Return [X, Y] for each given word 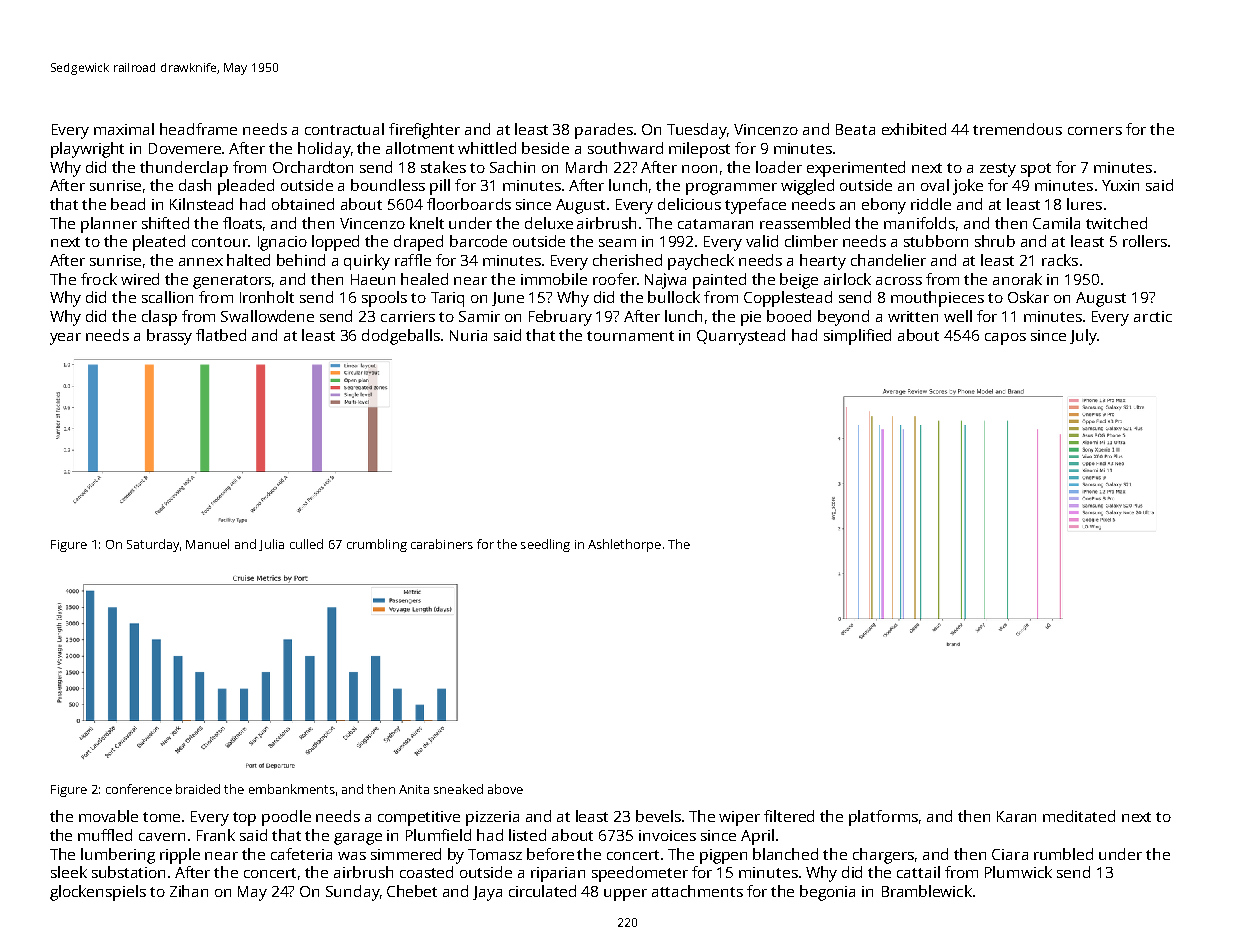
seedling [545, 545]
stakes [443, 167]
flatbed [221, 335]
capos [1005, 339]
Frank [216, 835]
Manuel [207, 544]
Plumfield [438, 835]
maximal [124, 129]
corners [1095, 131]
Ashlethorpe [624, 545]
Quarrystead [741, 337]
